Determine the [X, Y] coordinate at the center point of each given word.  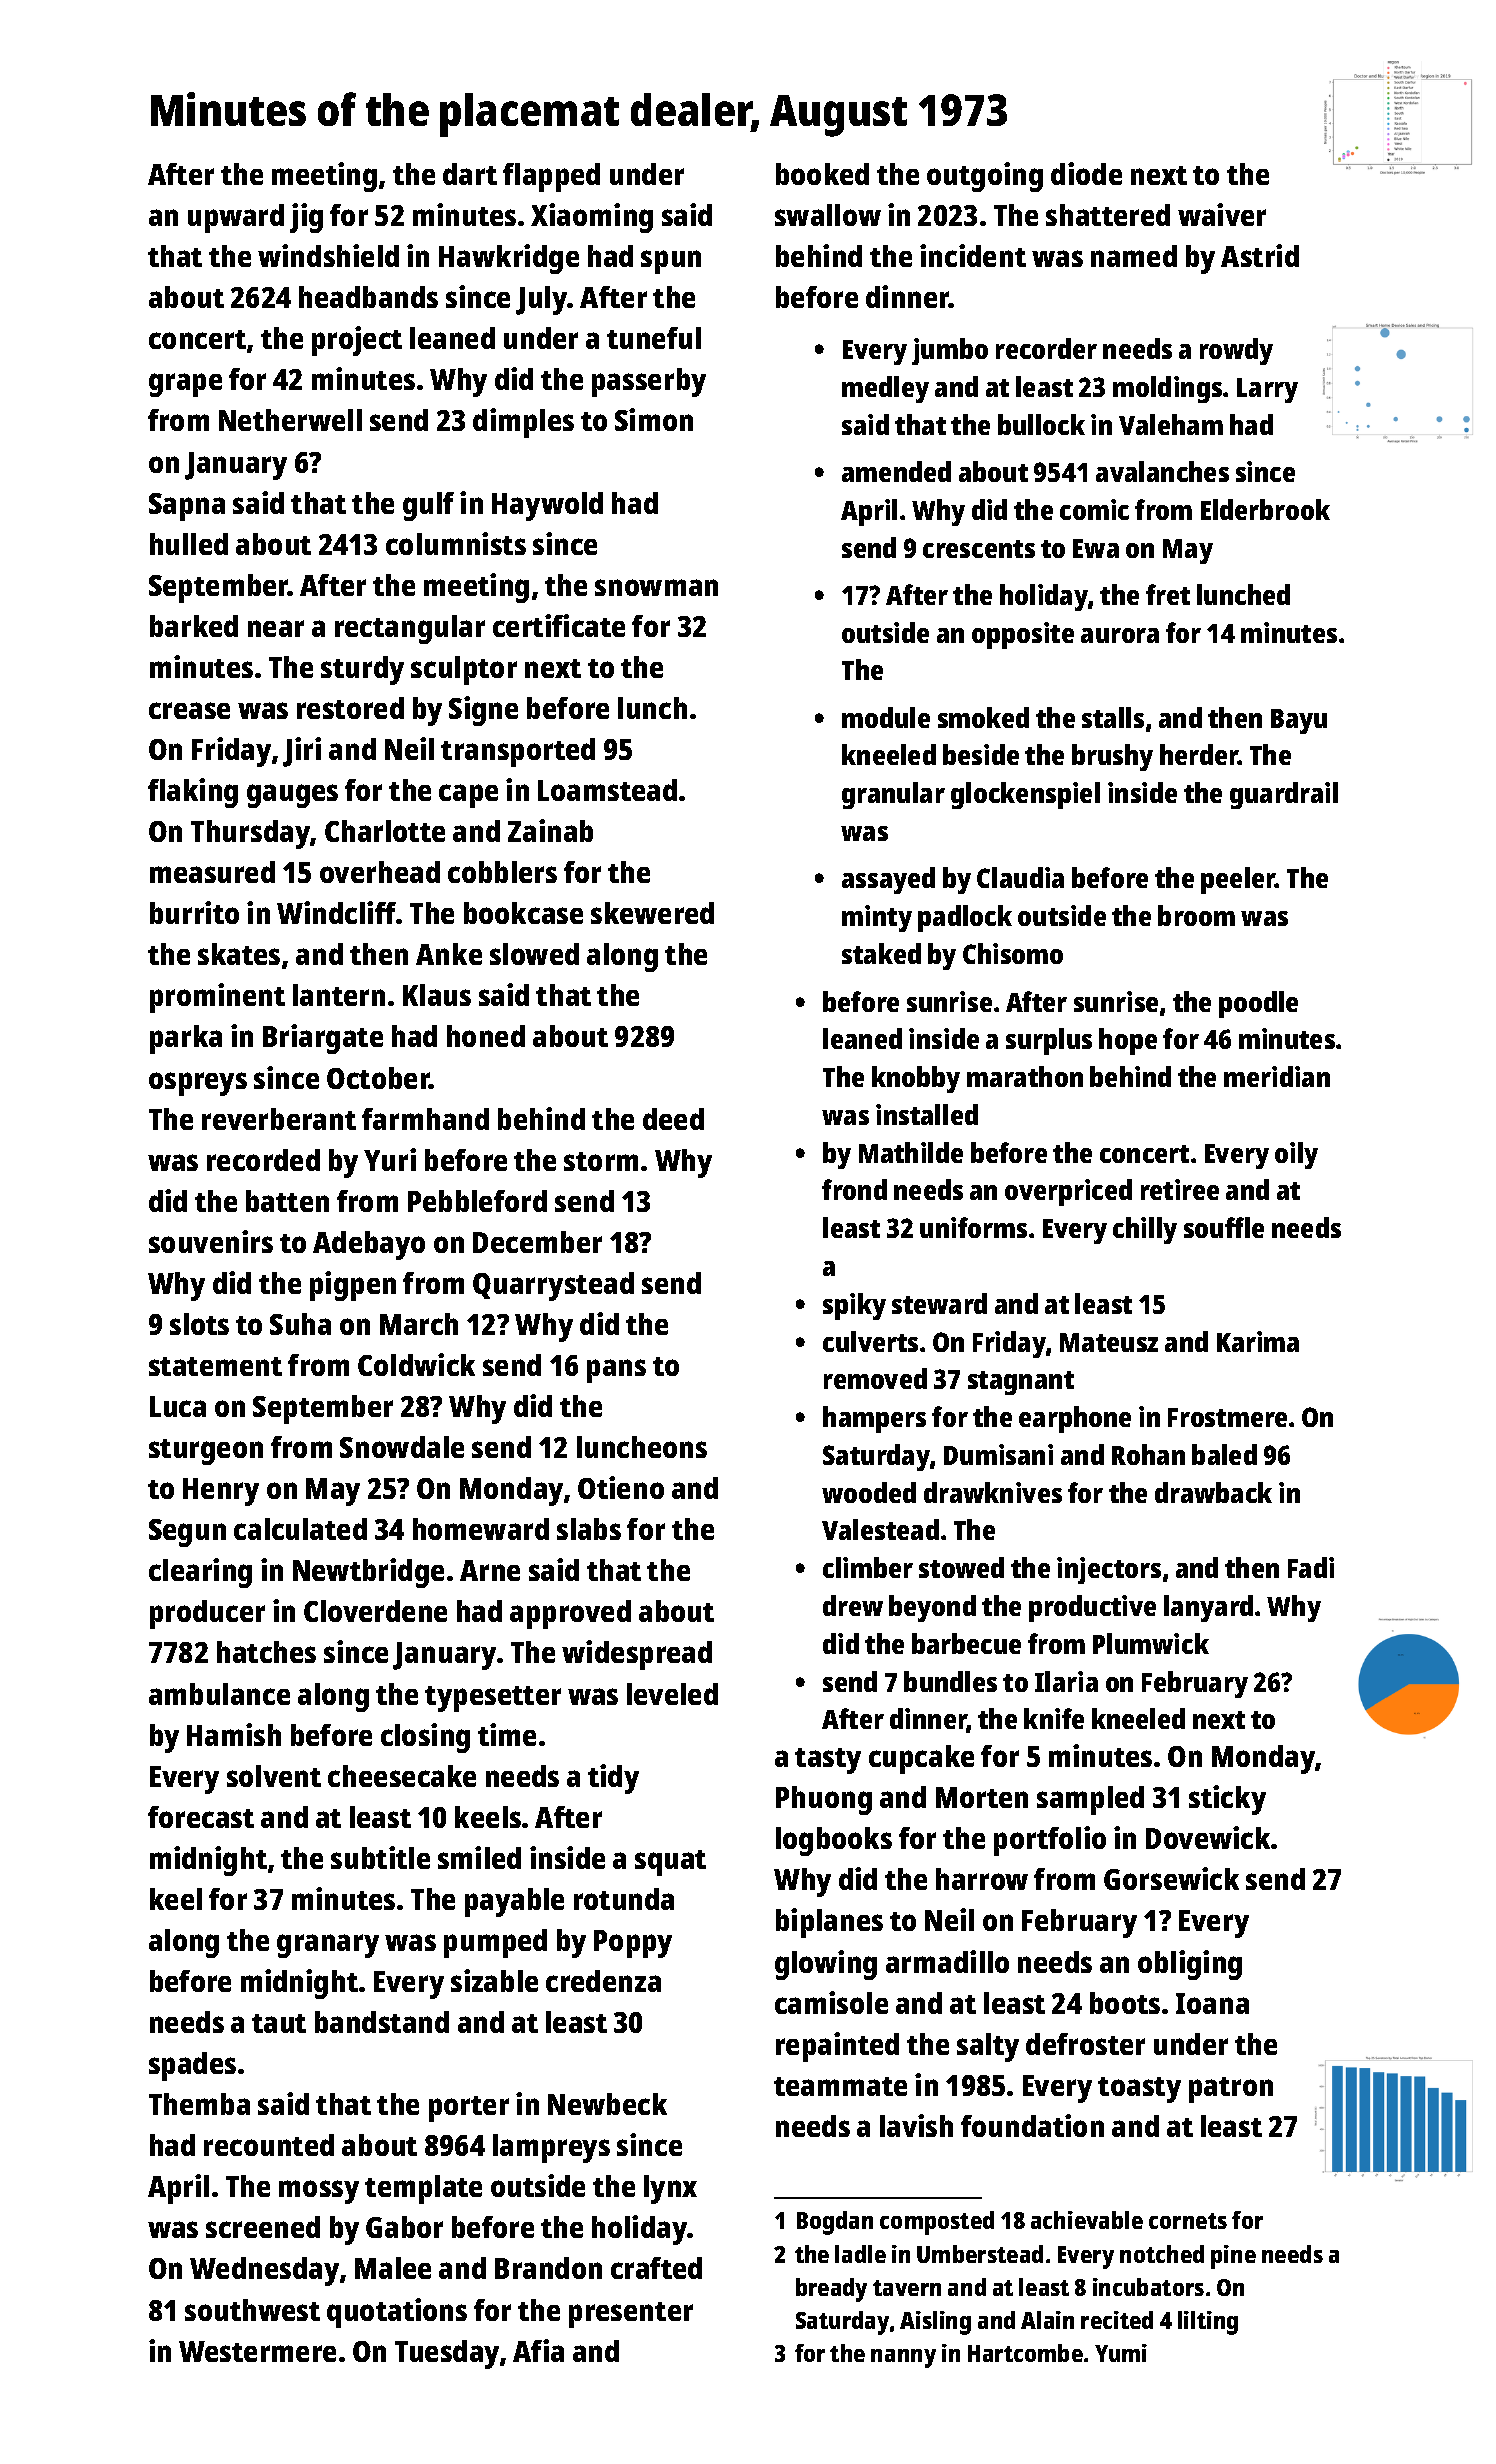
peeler [1238, 880]
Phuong [824, 1800]
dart [470, 174]
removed [875, 1378]
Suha [300, 1324]
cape [468, 796]
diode [1086, 173]
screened [263, 2227]
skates [239, 954]
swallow [828, 215]
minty [877, 918]
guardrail [1284, 795]
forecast [201, 1817]
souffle [1224, 1227]
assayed [888, 880]
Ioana [1212, 2003]
